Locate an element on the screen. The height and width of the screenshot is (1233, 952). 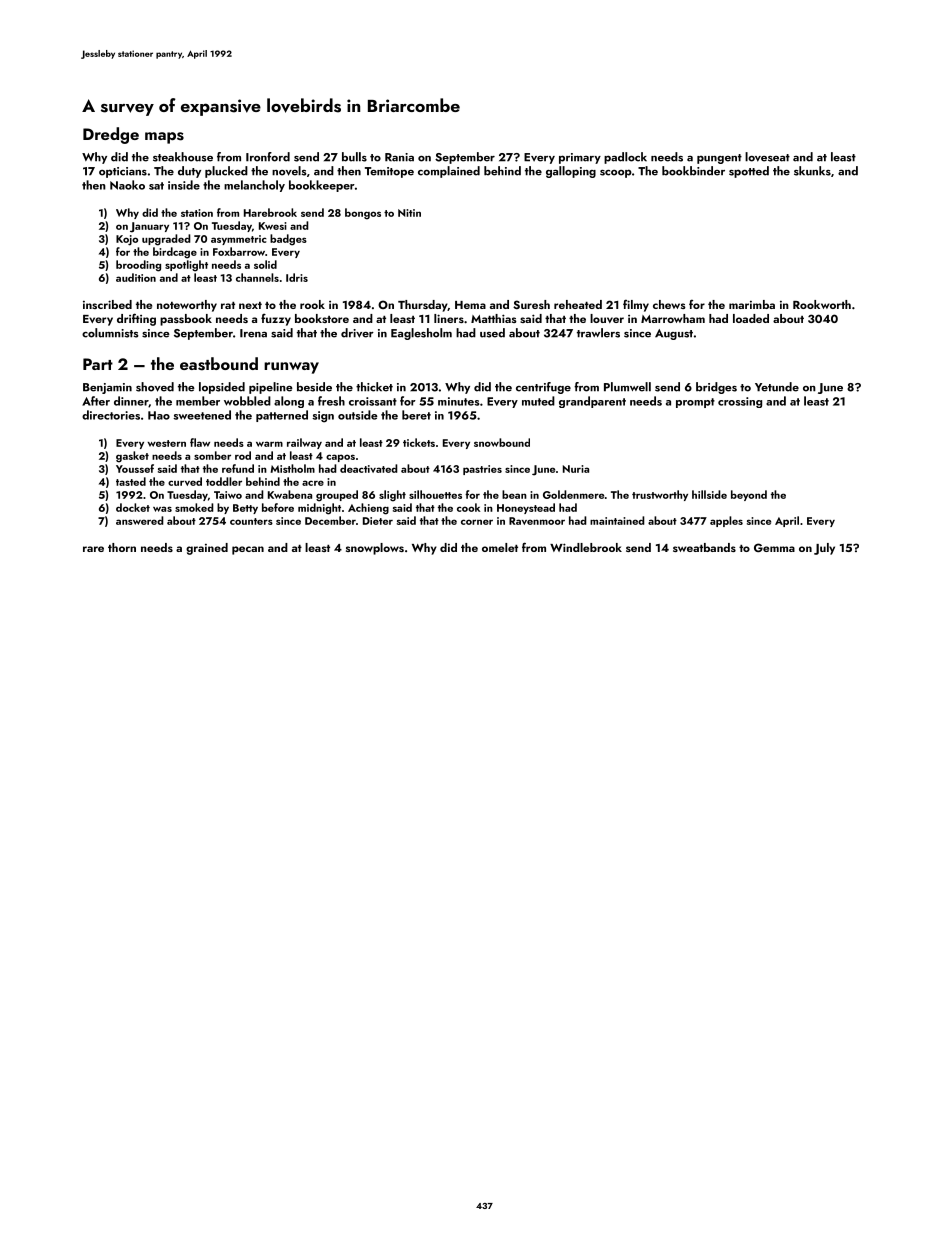
Yetunde is located at coordinates (777, 387).
